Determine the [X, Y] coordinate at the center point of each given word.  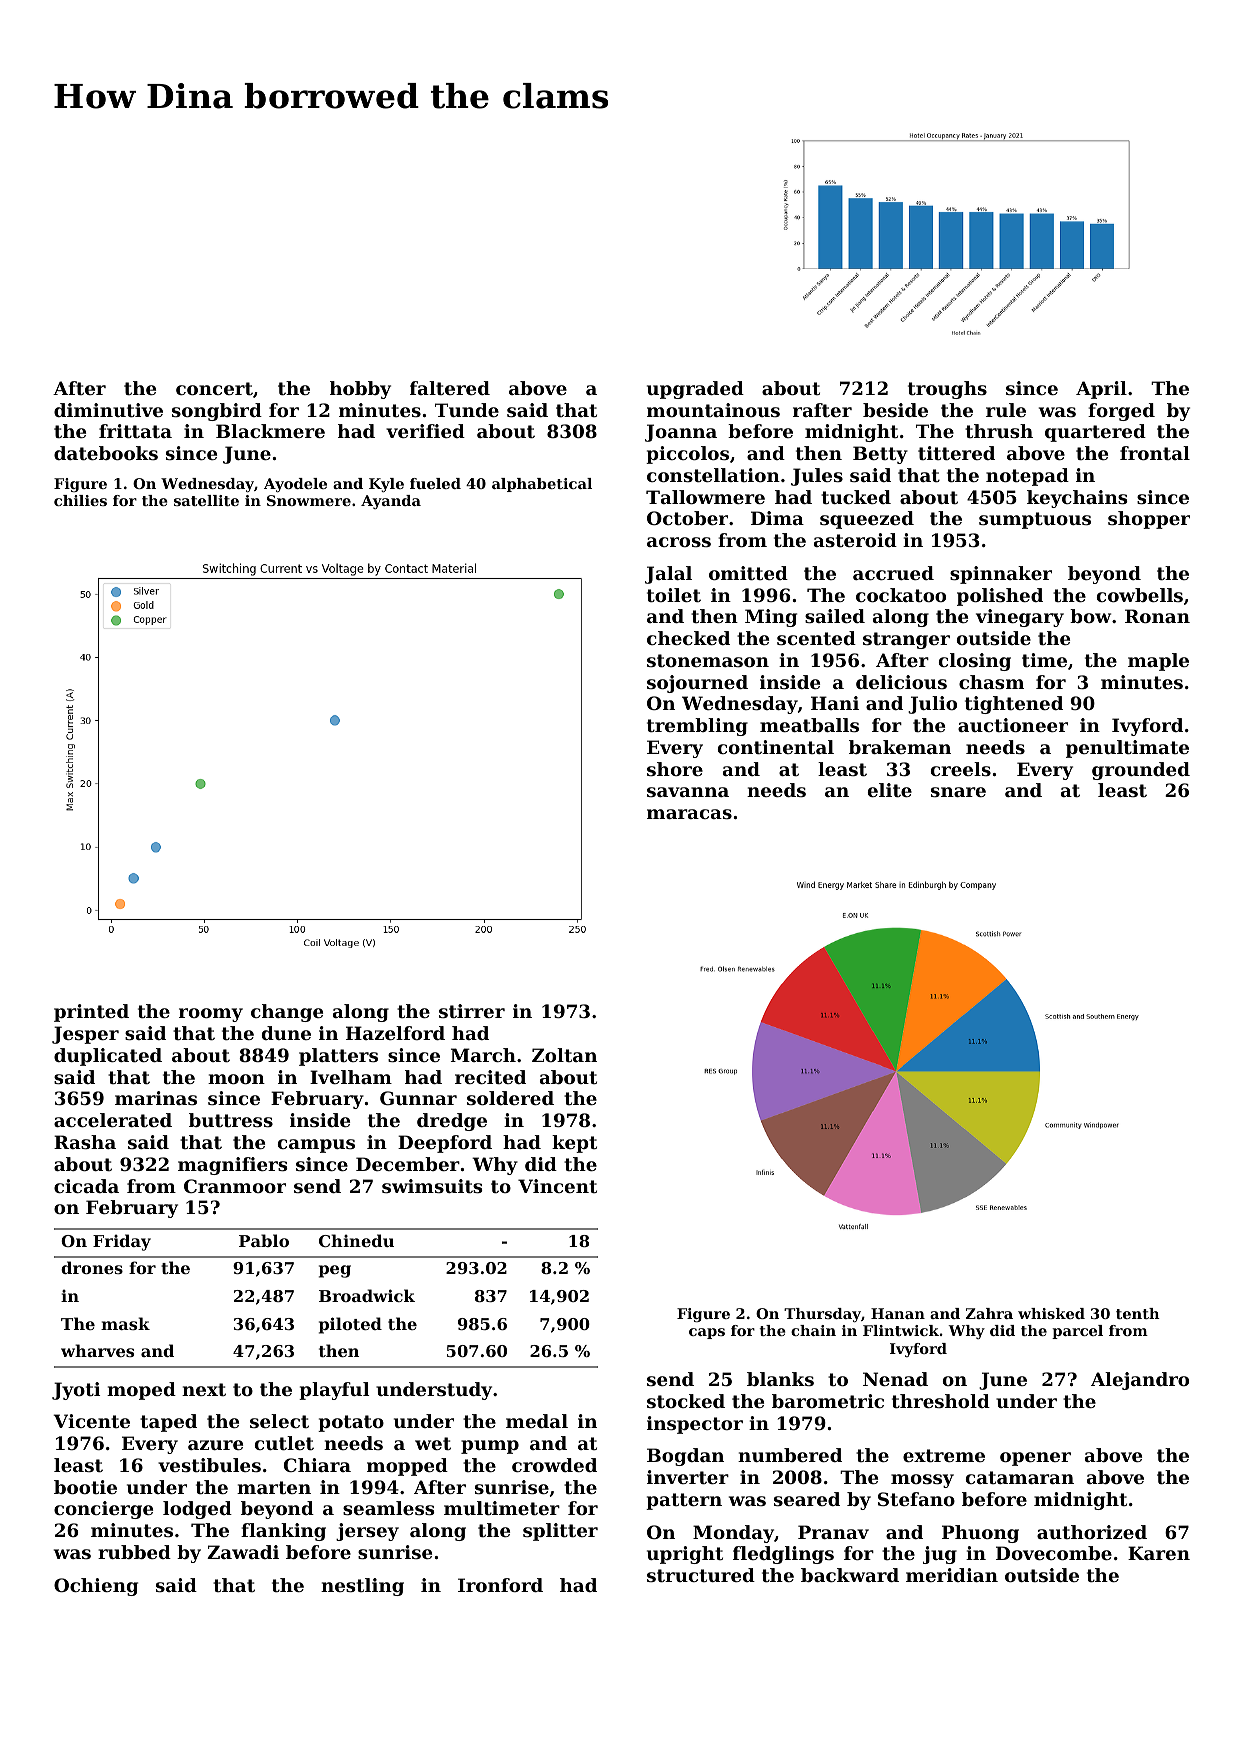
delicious [901, 682]
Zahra [989, 1313]
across [679, 542]
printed [91, 1013]
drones [92, 1267]
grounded [1141, 771]
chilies [80, 500]
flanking [283, 1532]
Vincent [557, 1186]
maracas [689, 814]
